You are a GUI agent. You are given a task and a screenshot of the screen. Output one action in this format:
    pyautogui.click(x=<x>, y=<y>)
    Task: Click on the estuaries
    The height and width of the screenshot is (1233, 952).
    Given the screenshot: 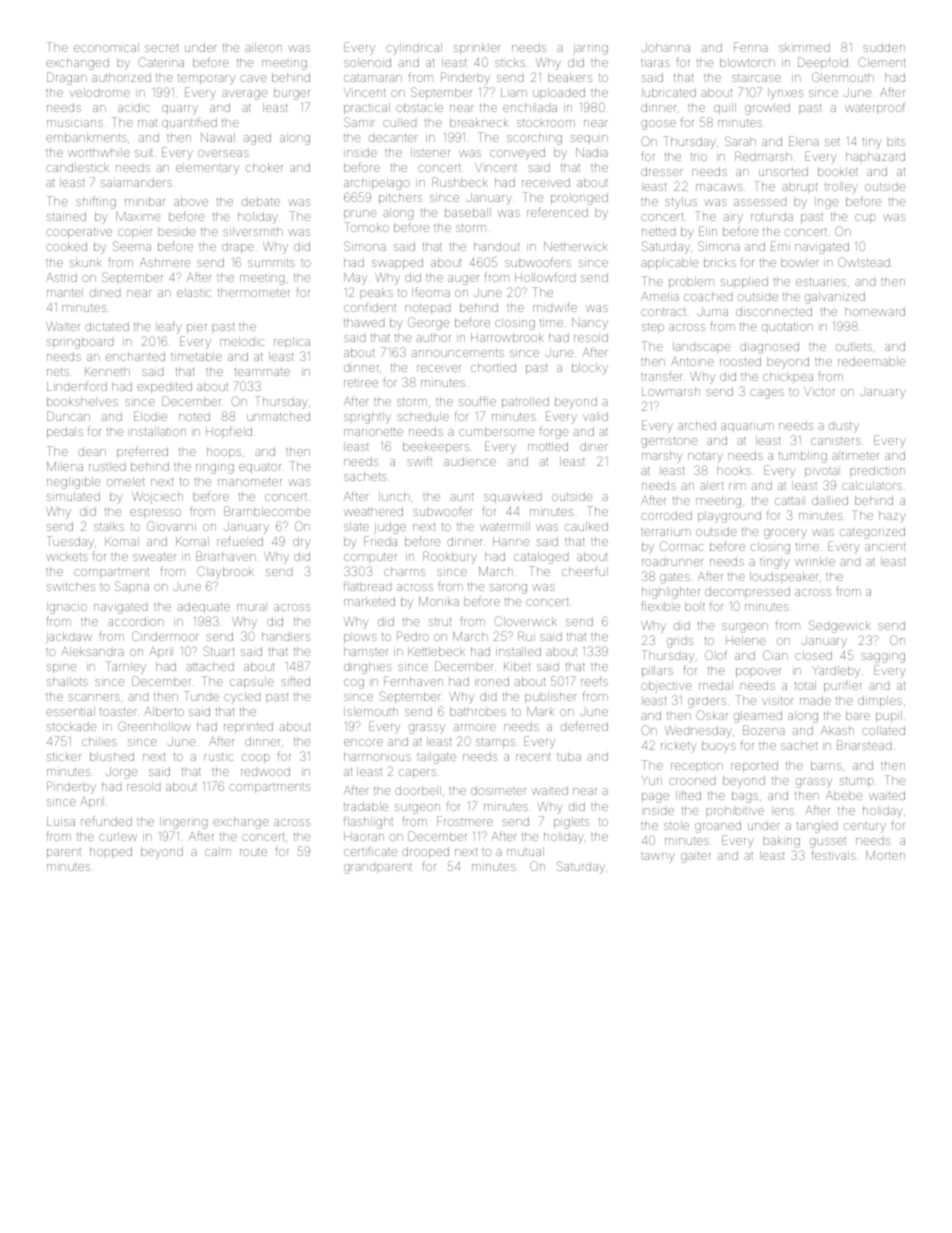 What is the action you would take?
    pyautogui.click(x=821, y=282)
